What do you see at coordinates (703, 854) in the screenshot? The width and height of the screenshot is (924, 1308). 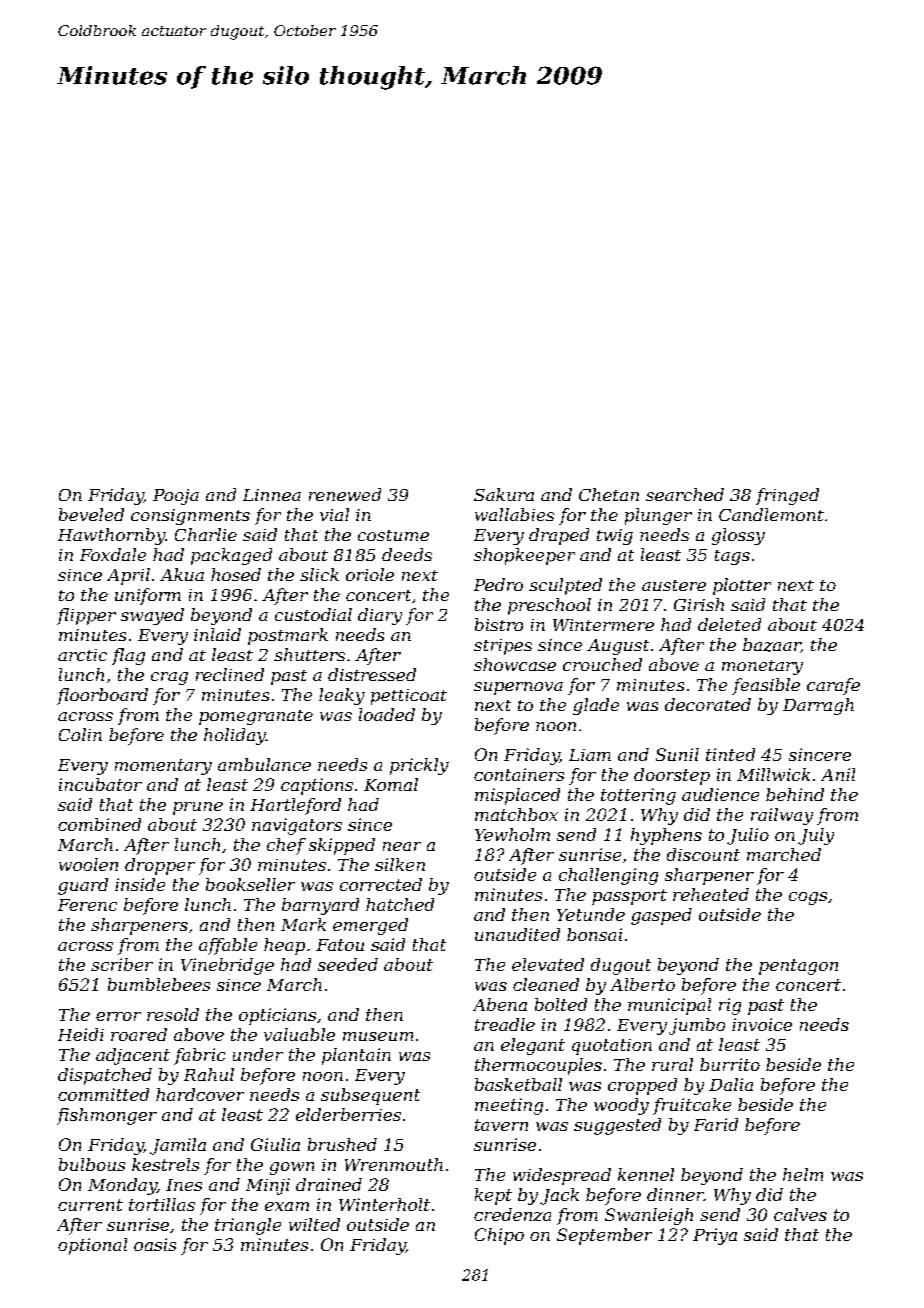 I see `discount` at bounding box center [703, 854].
